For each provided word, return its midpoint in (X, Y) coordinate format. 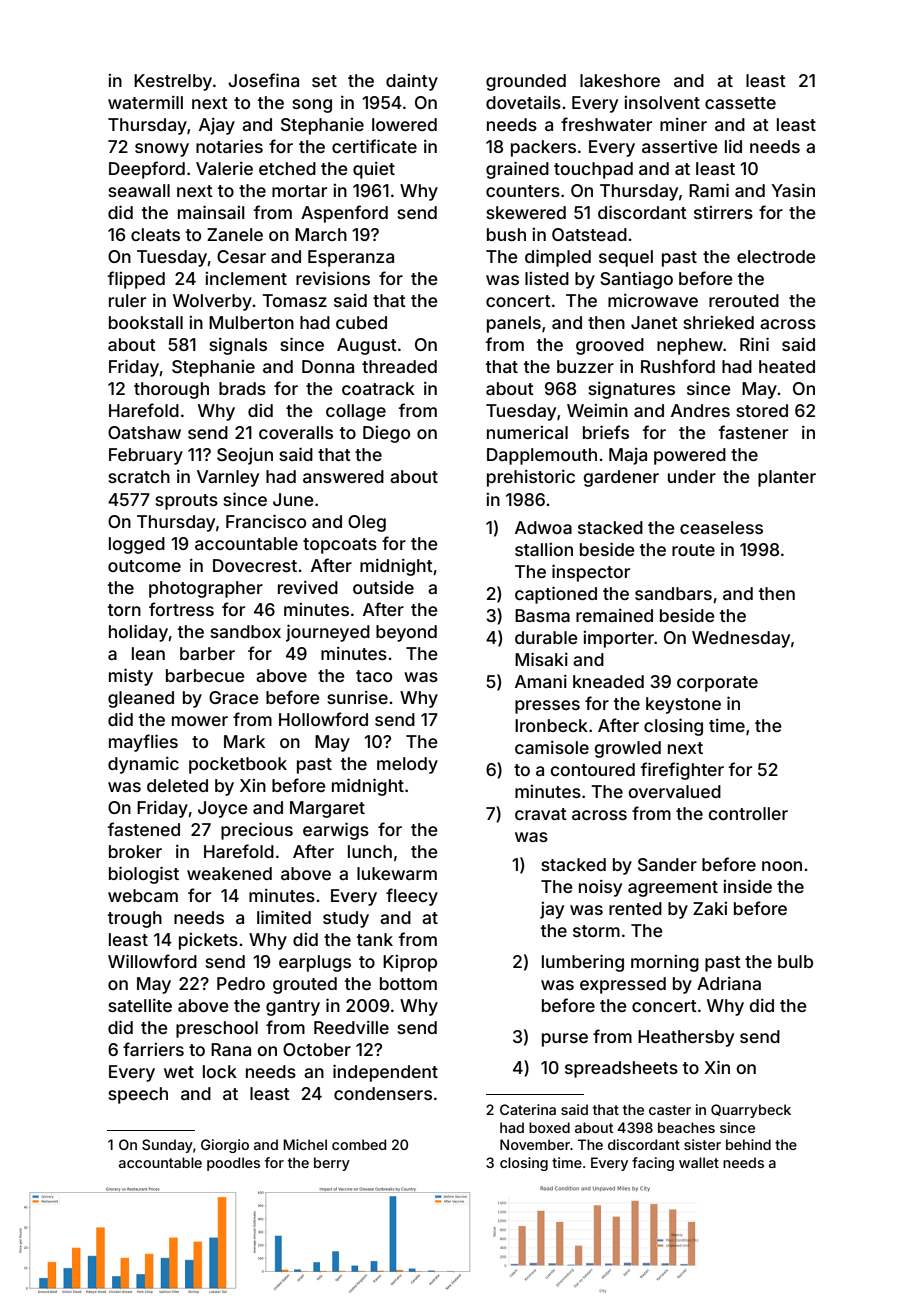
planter (787, 478)
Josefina (263, 80)
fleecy (412, 897)
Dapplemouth (542, 456)
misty (131, 677)
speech (138, 1095)
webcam (143, 895)
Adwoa (543, 527)
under (692, 476)
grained (517, 170)
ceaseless (721, 527)
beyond (406, 633)
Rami (709, 190)
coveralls (296, 432)
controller (748, 813)
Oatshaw (144, 432)
